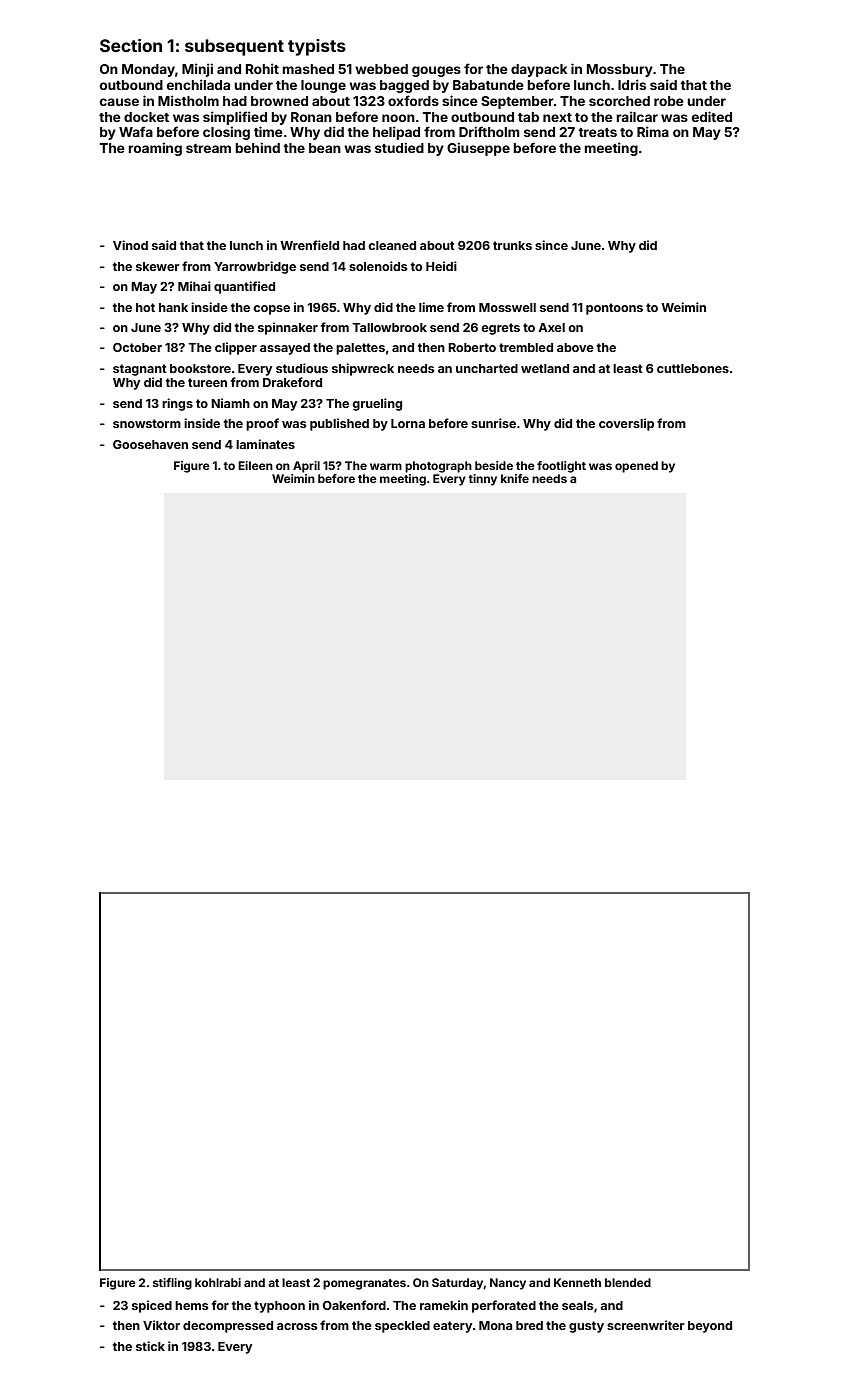 The width and height of the page is (849, 1400). What do you see at coordinates (515, 478) in the page?
I see `knife` at bounding box center [515, 478].
